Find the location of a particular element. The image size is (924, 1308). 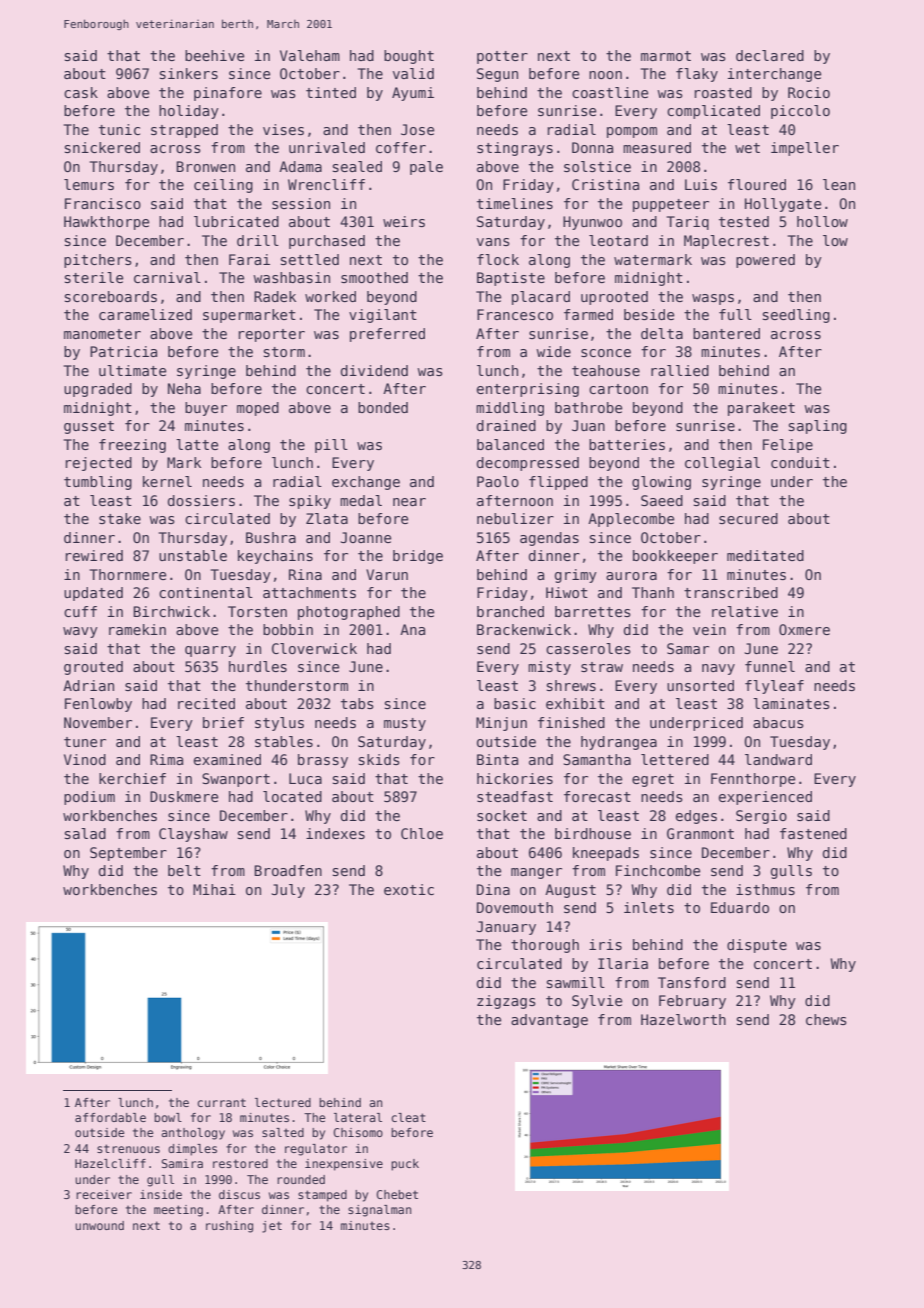

jet is located at coordinates (272, 1227).
